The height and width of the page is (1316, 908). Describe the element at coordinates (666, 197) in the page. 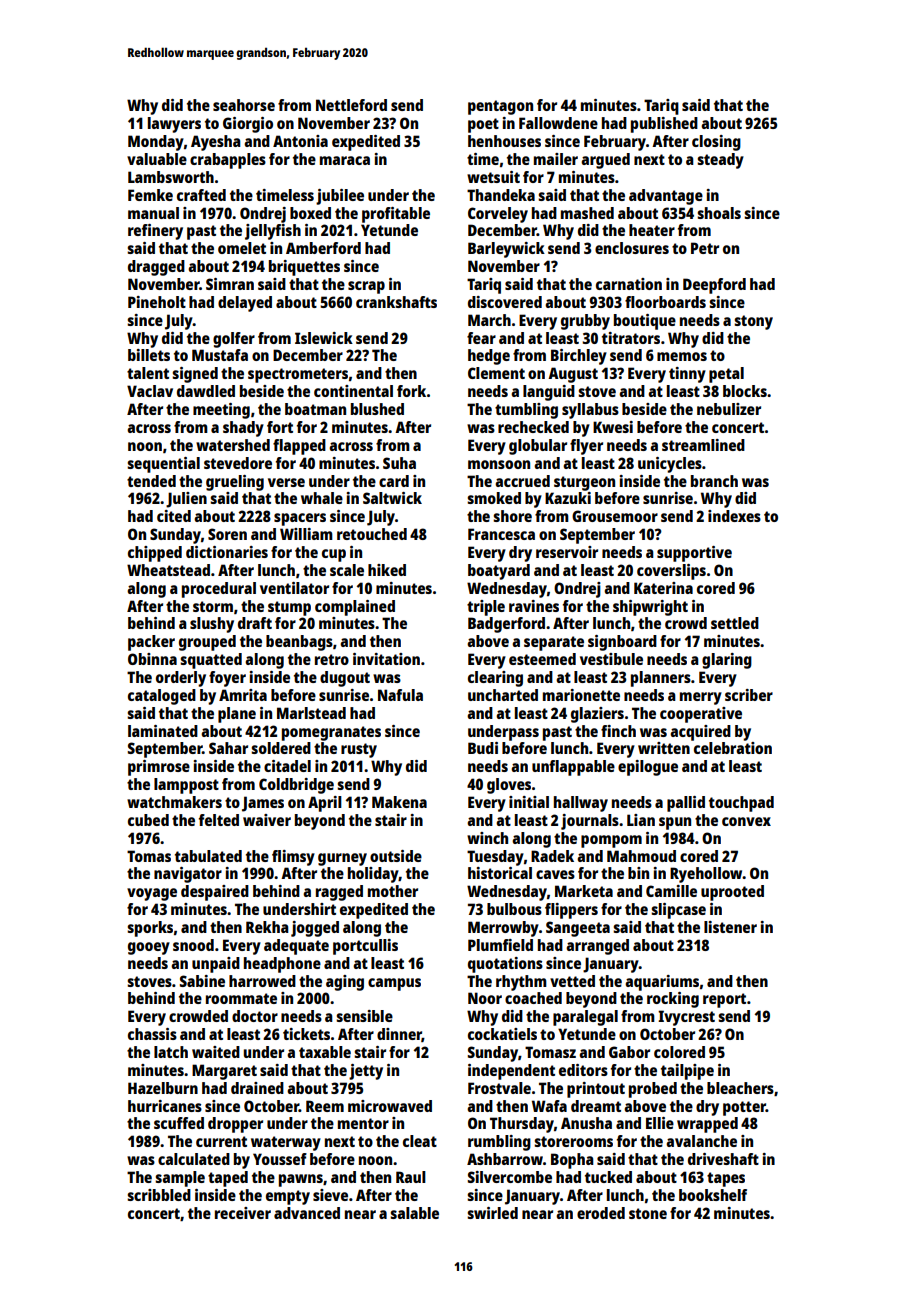

I see `advantage` at that location.
